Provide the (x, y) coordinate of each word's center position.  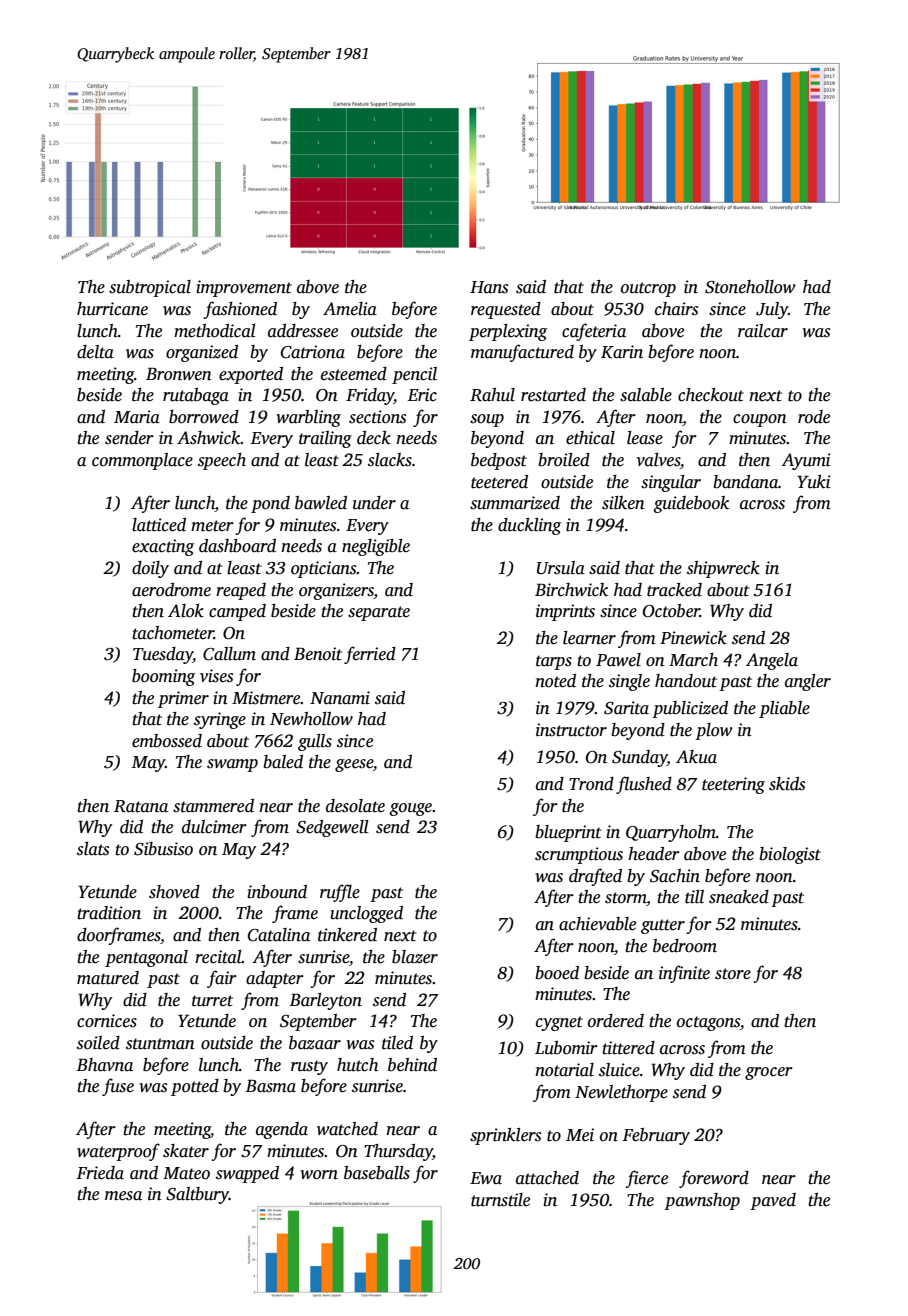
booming (163, 677)
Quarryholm (671, 833)
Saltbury (197, 1195)
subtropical (150, 288)
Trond (591, 784)
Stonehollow (750, 287)
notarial (564, 1070)
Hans (489, 287)
